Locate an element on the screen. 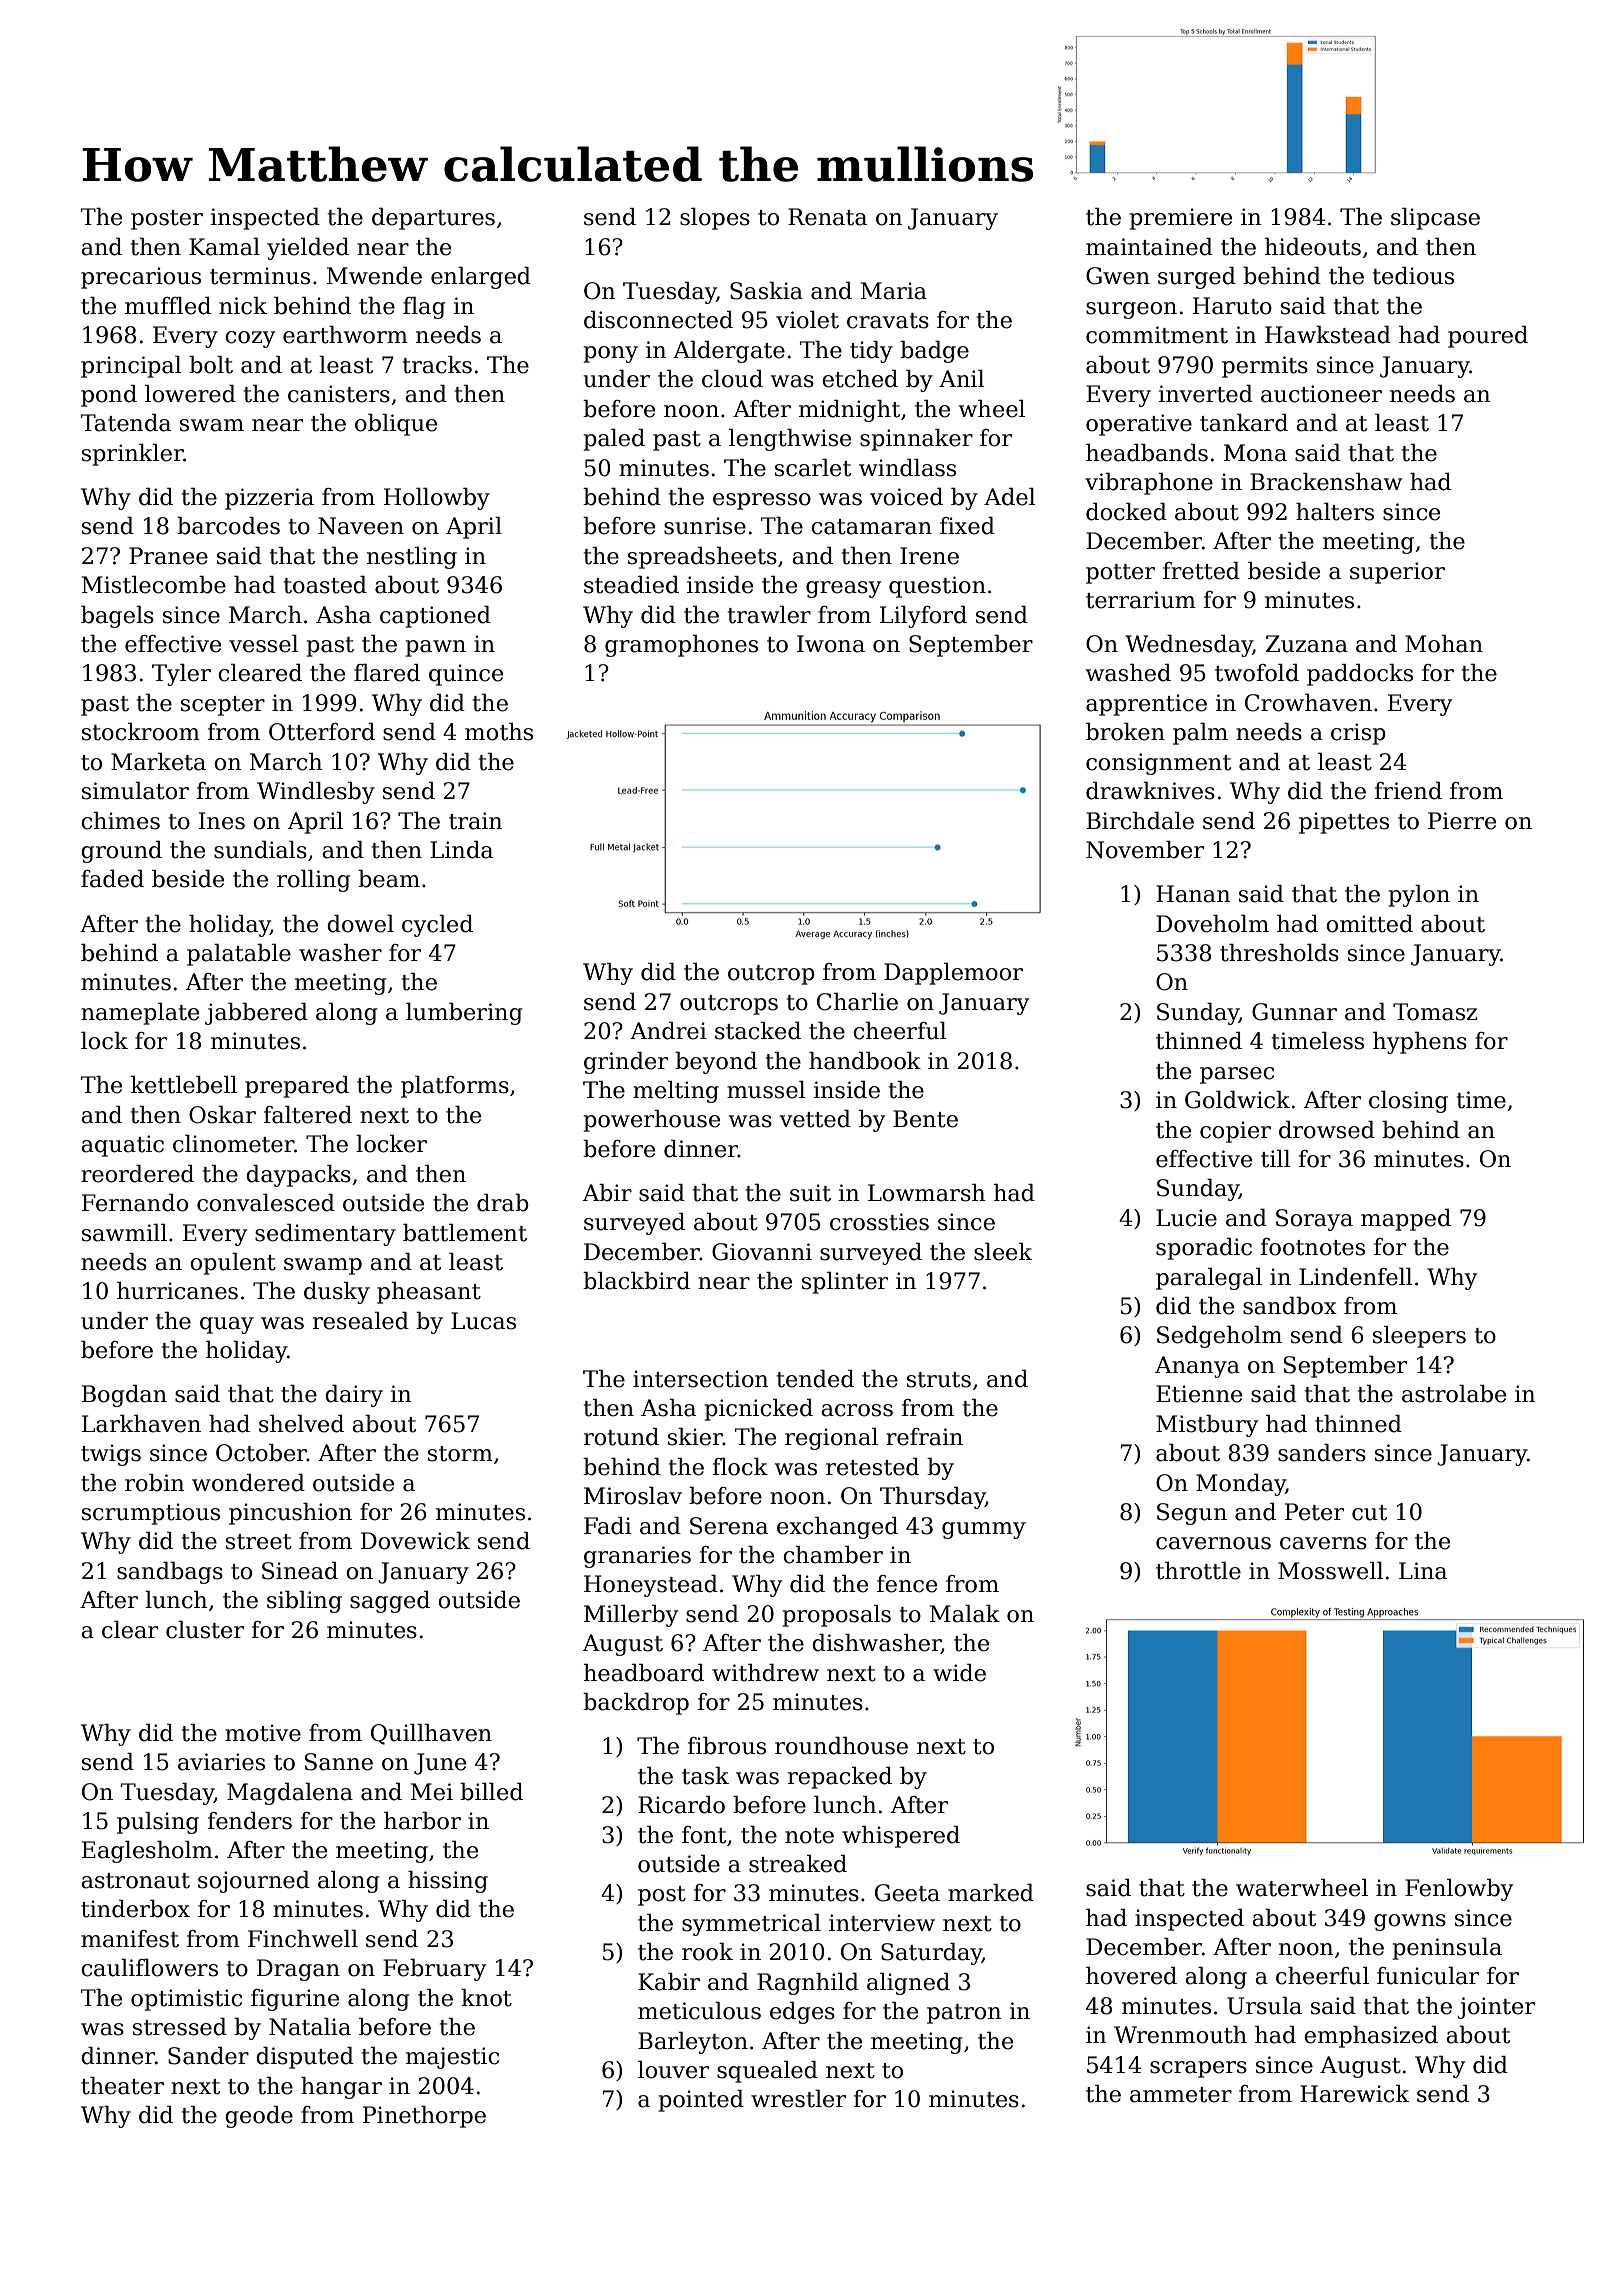 This screenshot has width=1620, height=2292. roundhouse is located at coordinates (841, 1746).
